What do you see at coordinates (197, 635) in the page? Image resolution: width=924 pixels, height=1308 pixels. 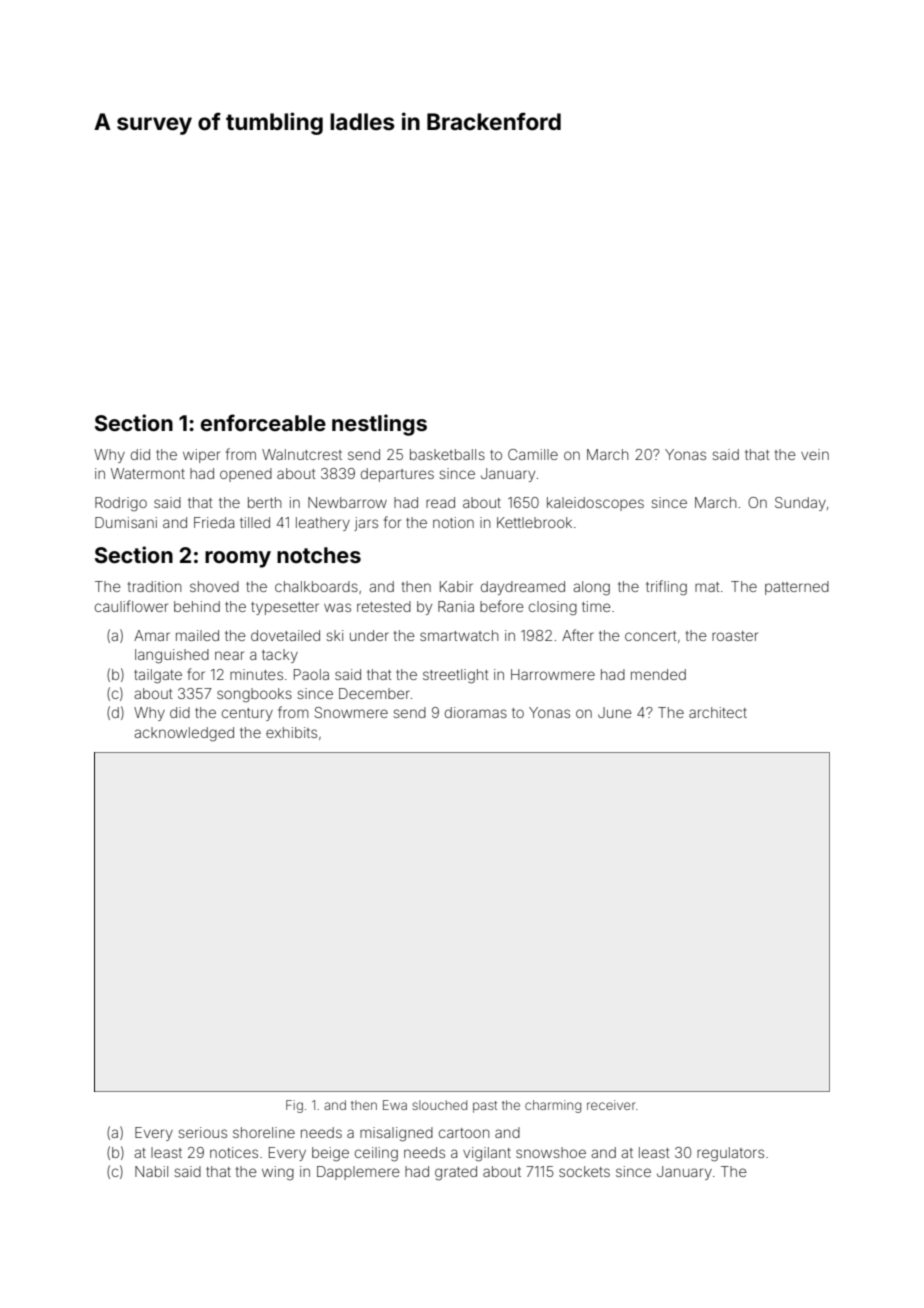 I see `mailed` at bounding box center [197, 635].
